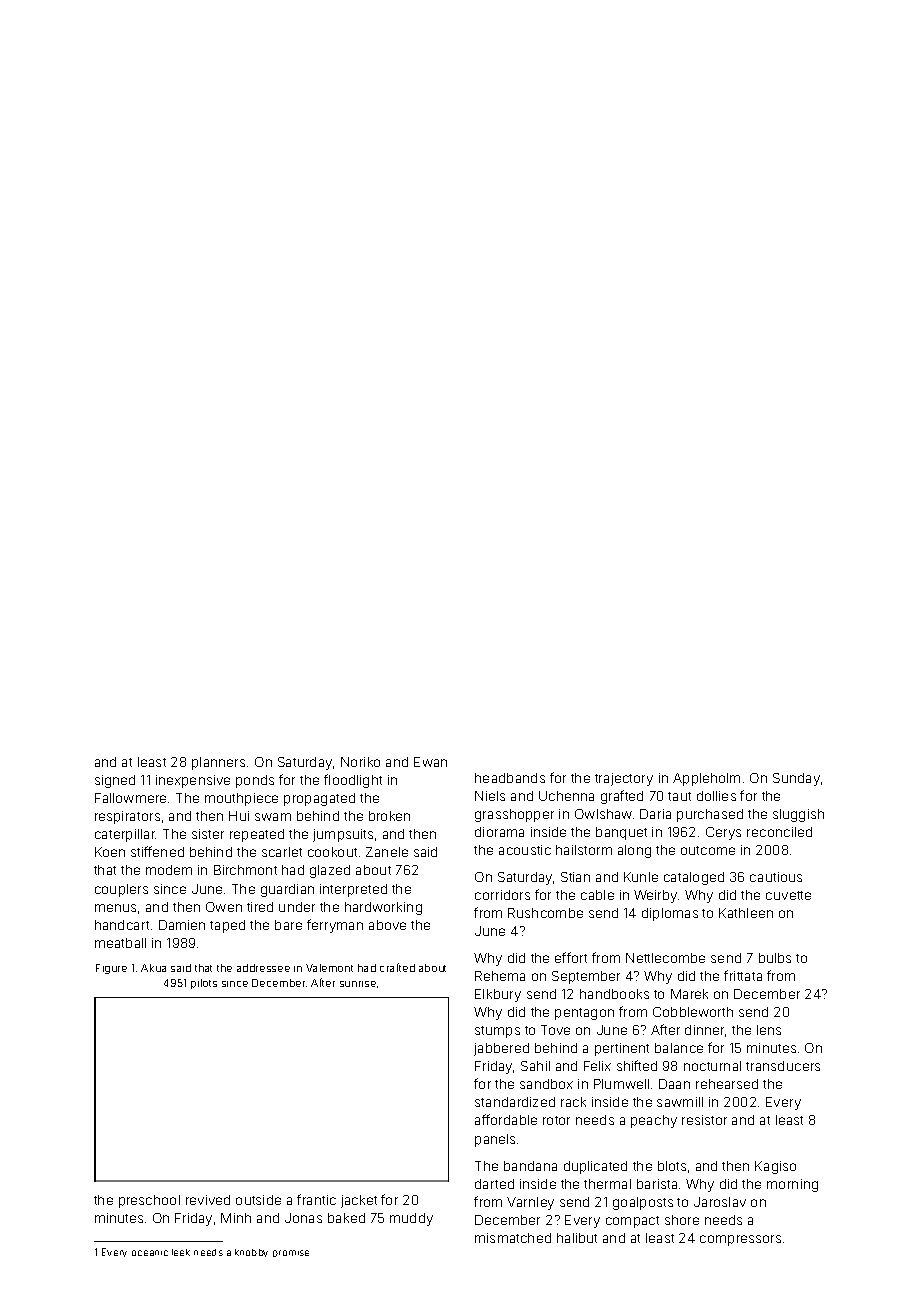 This page has width=924, height=1308. Describe the element at coordinates (525, 850) in the page. I see `acoustic` at that location.
